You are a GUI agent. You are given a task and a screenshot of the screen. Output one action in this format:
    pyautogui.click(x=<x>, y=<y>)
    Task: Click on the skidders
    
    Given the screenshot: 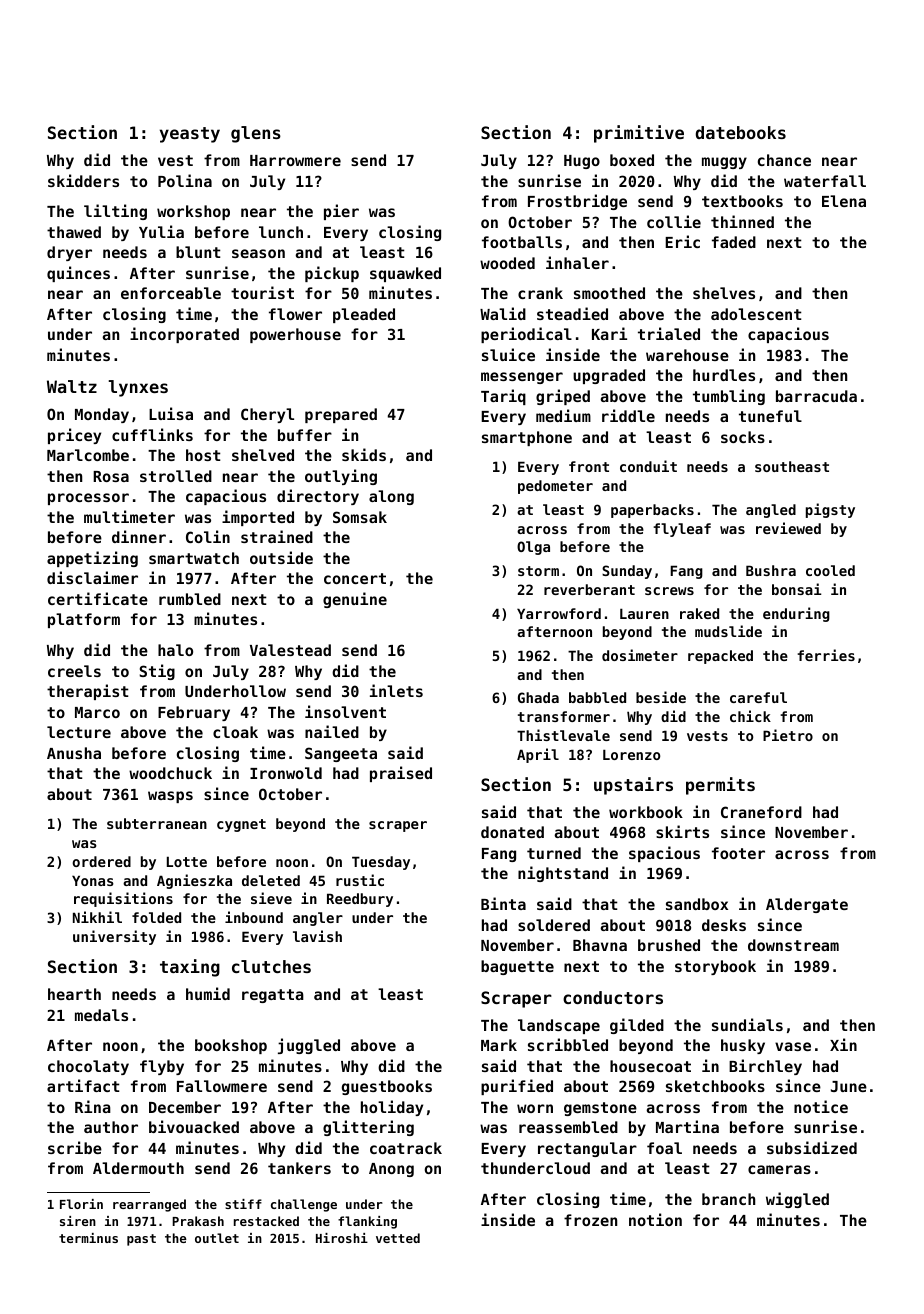 What is the action you would take?
    pyautogui.click(x=83, y=180)
